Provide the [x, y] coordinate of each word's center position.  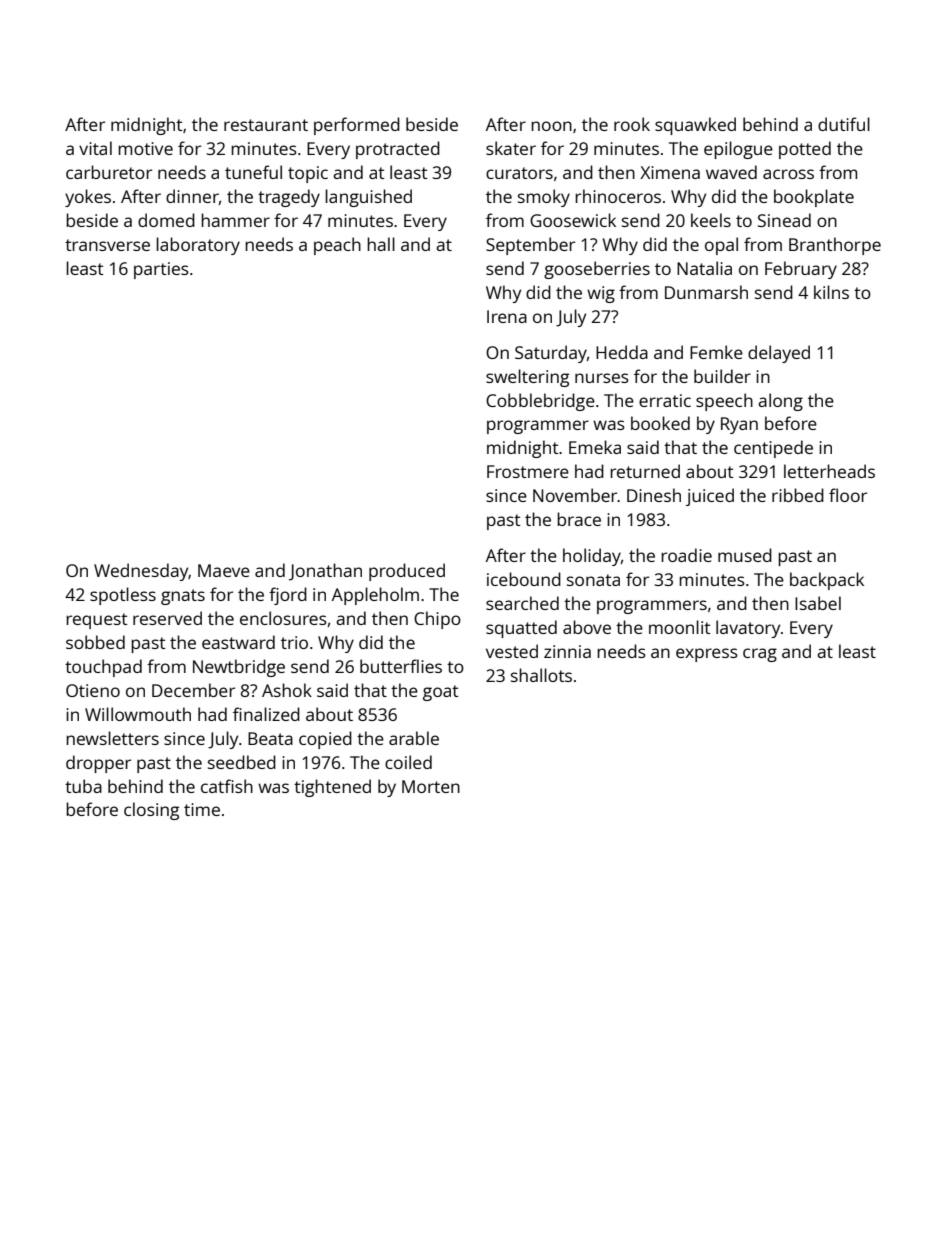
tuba [83, 786]
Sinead [784, 220]
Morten [431, 786]
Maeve [224, 570]
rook [632, 124]
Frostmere [528, 471]
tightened [332, 788]
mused [745, 555]
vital [95, 148]
